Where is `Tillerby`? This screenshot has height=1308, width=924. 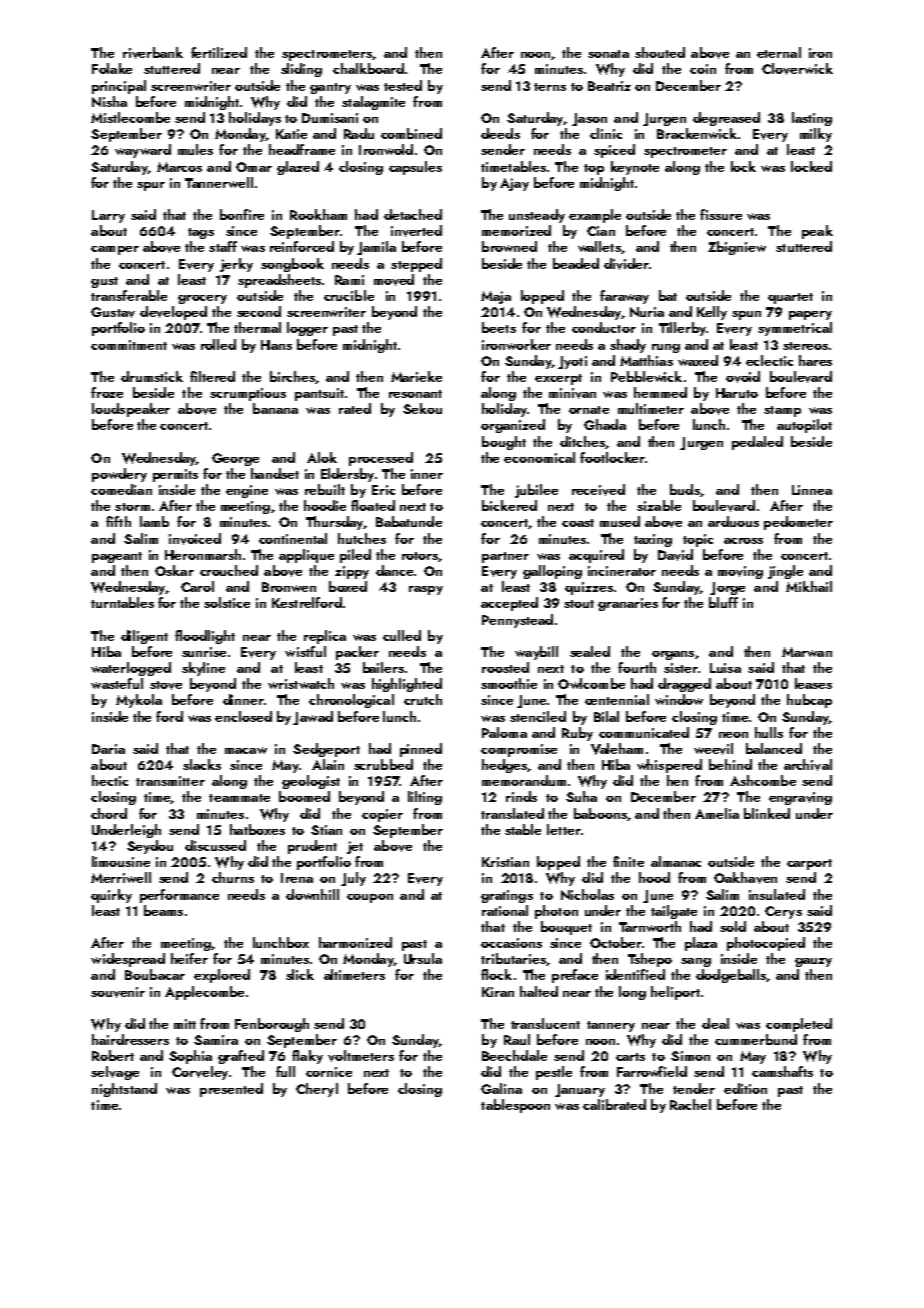 Tillerby is located at coordinates (682, 329).
